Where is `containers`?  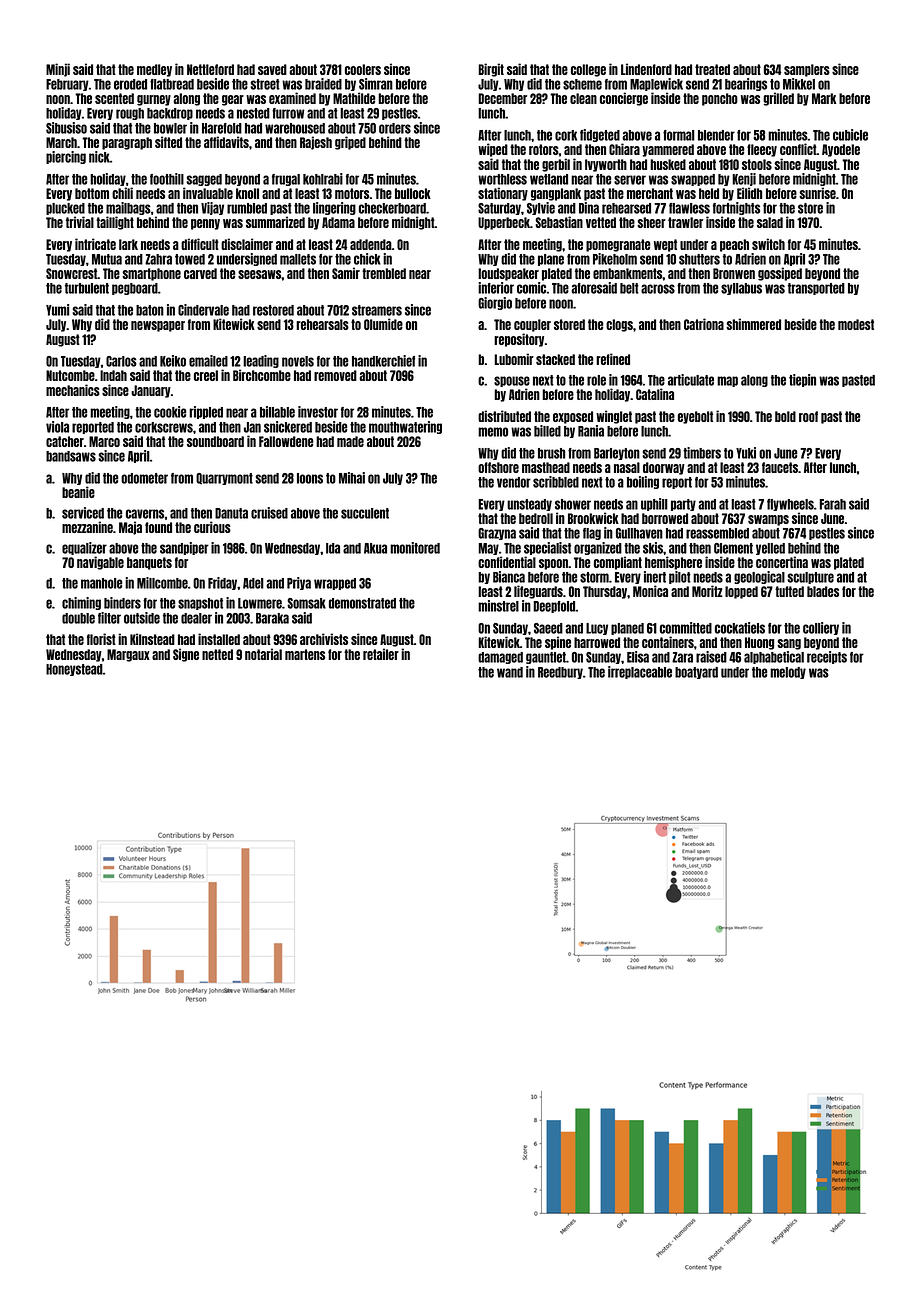 containers is located at coordinates (668, 642).
